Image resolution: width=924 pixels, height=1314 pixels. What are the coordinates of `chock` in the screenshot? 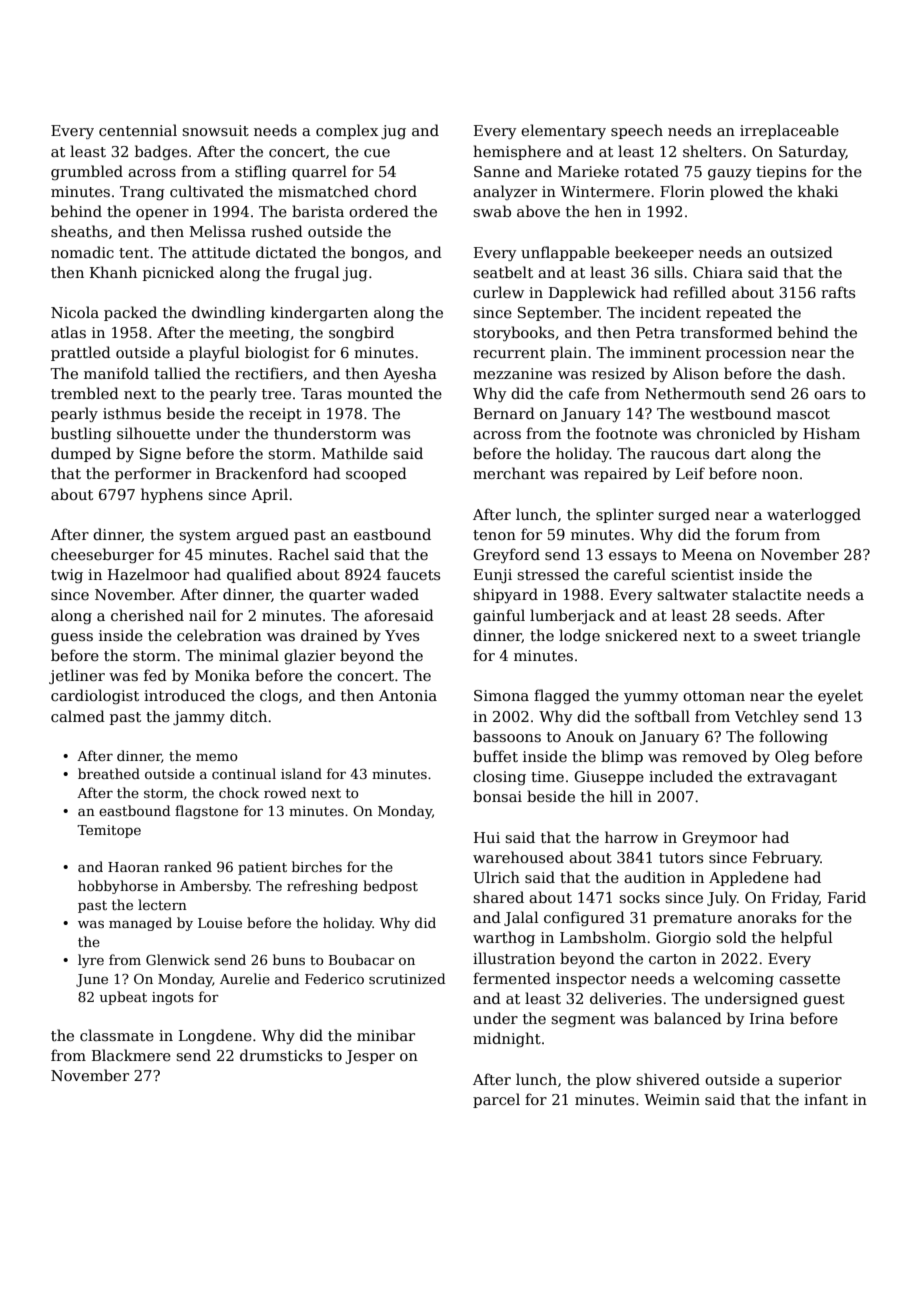 It's located at (239, 792).
